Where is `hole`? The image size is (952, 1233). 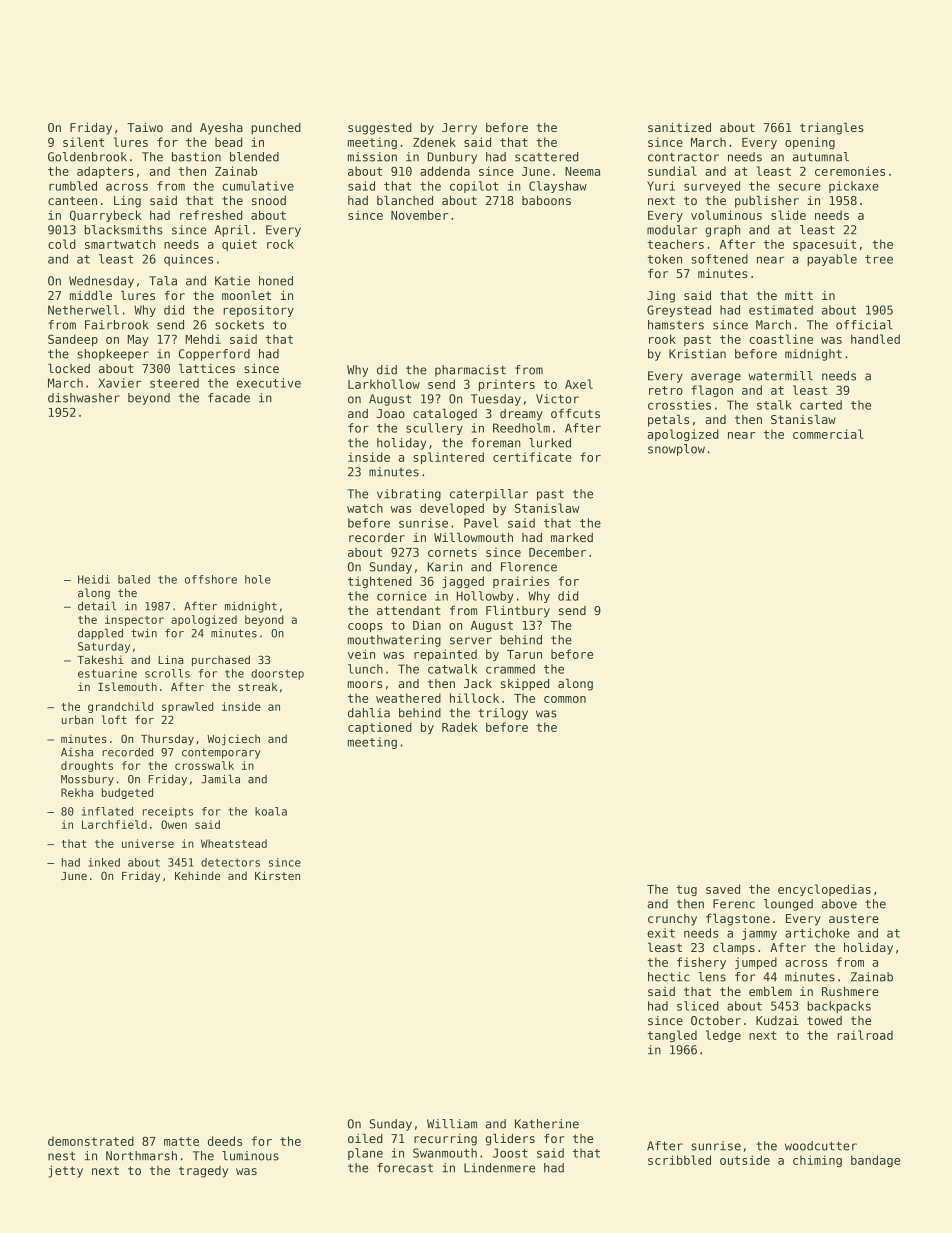
hole is located at coordinates (258, 579).
